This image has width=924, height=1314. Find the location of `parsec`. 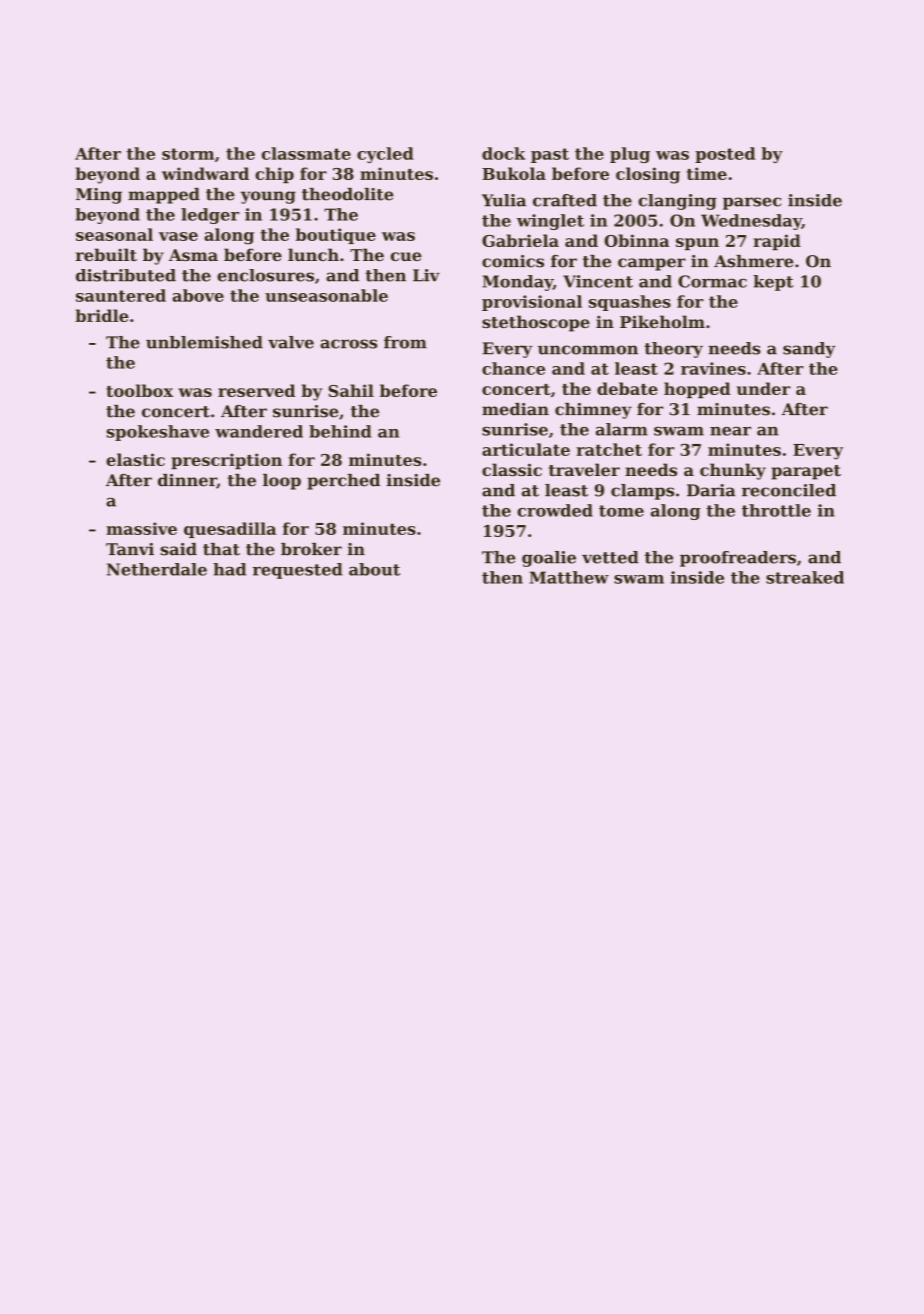

parsec is located at coordinates (752, 203).
